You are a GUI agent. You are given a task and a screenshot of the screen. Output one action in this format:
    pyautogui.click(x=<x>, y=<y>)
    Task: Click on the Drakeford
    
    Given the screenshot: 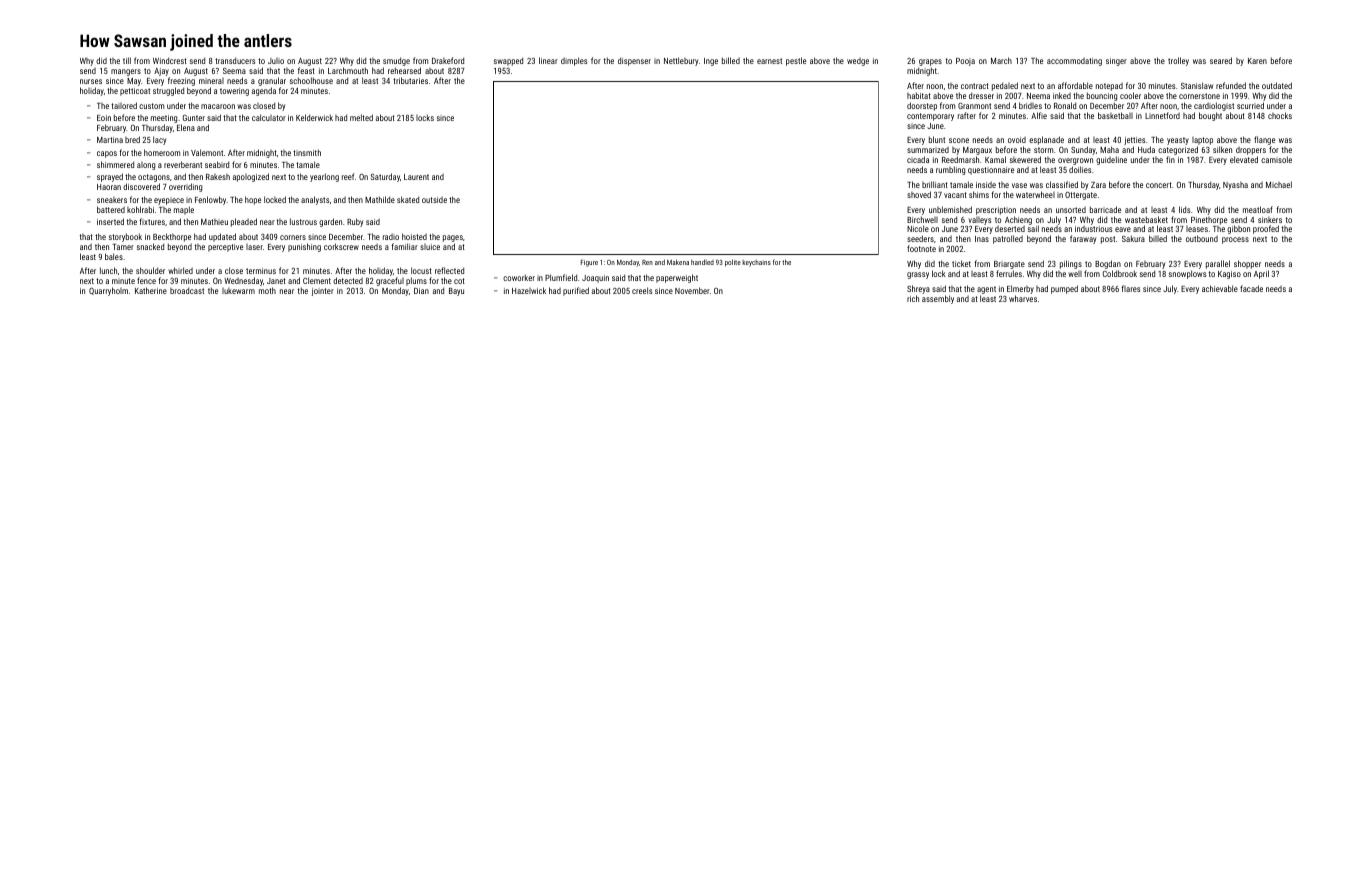 What is the action you would take?
    pyautogui.click(x=448, y=60)
